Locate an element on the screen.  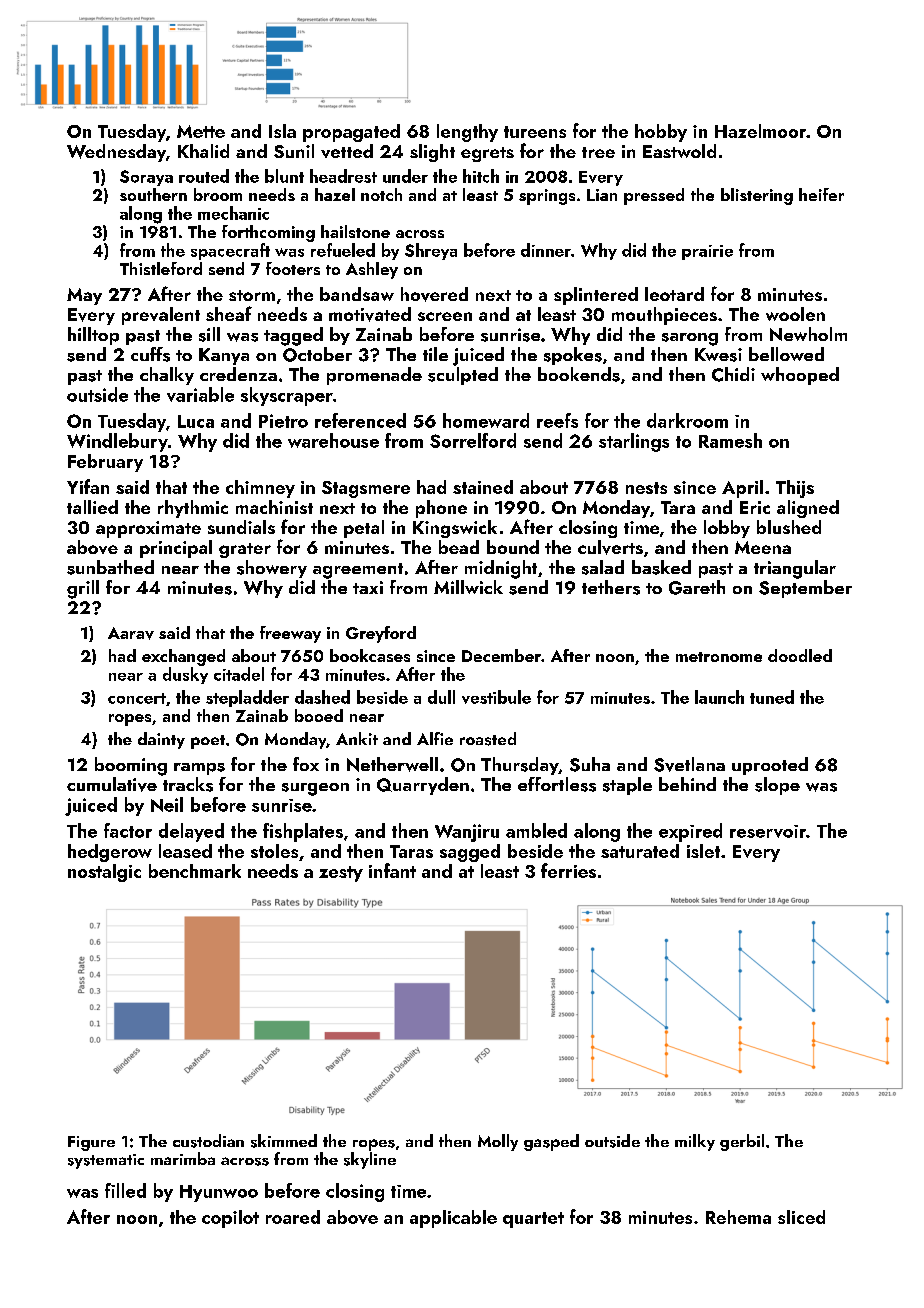
agreement is located at coordinates (358, 571).
